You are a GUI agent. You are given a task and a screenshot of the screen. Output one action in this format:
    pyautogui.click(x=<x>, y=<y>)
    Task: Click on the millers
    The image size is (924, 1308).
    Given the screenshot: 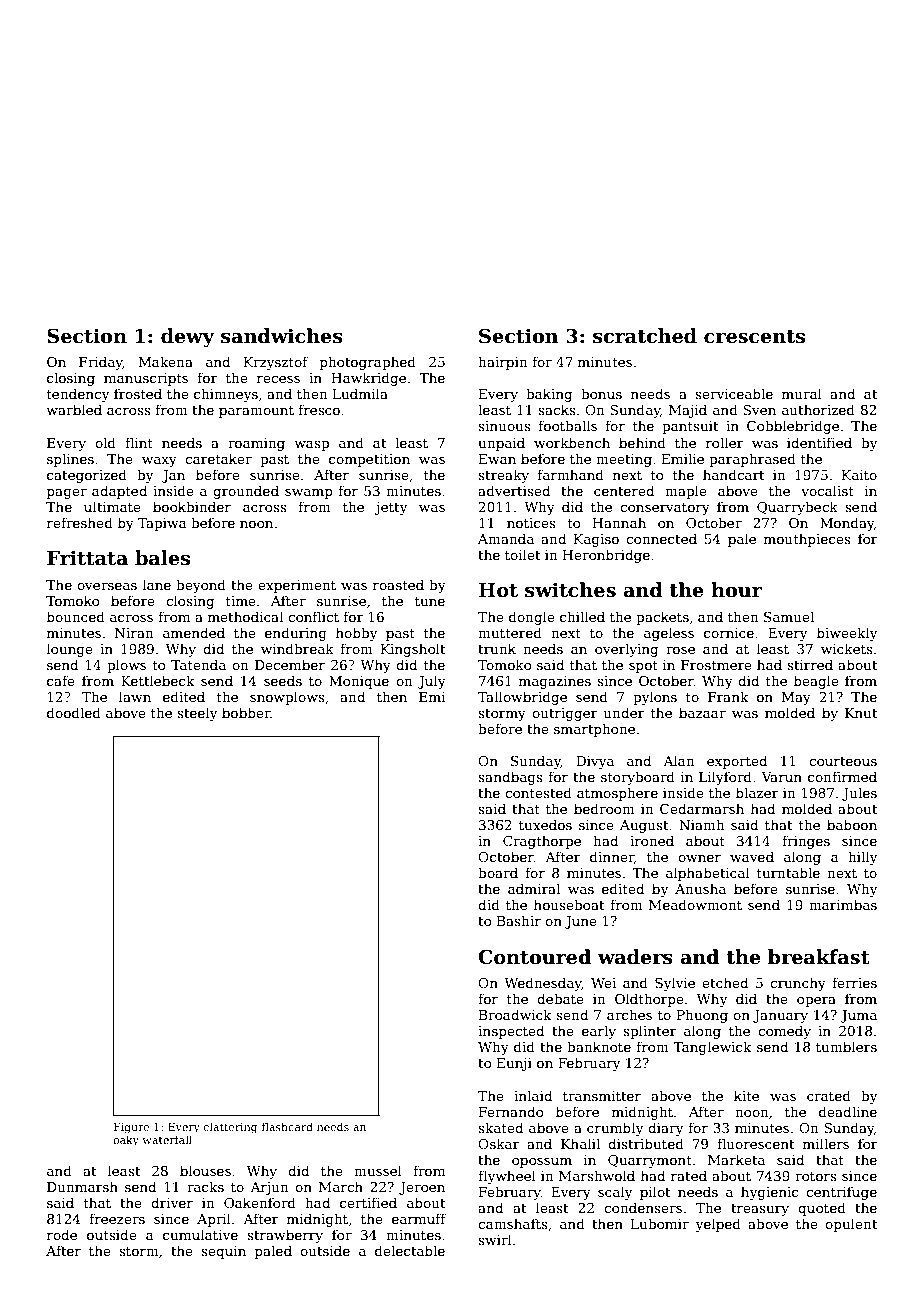 What is the action you would take?
    pyautogui.click(x=826, y=1143)
